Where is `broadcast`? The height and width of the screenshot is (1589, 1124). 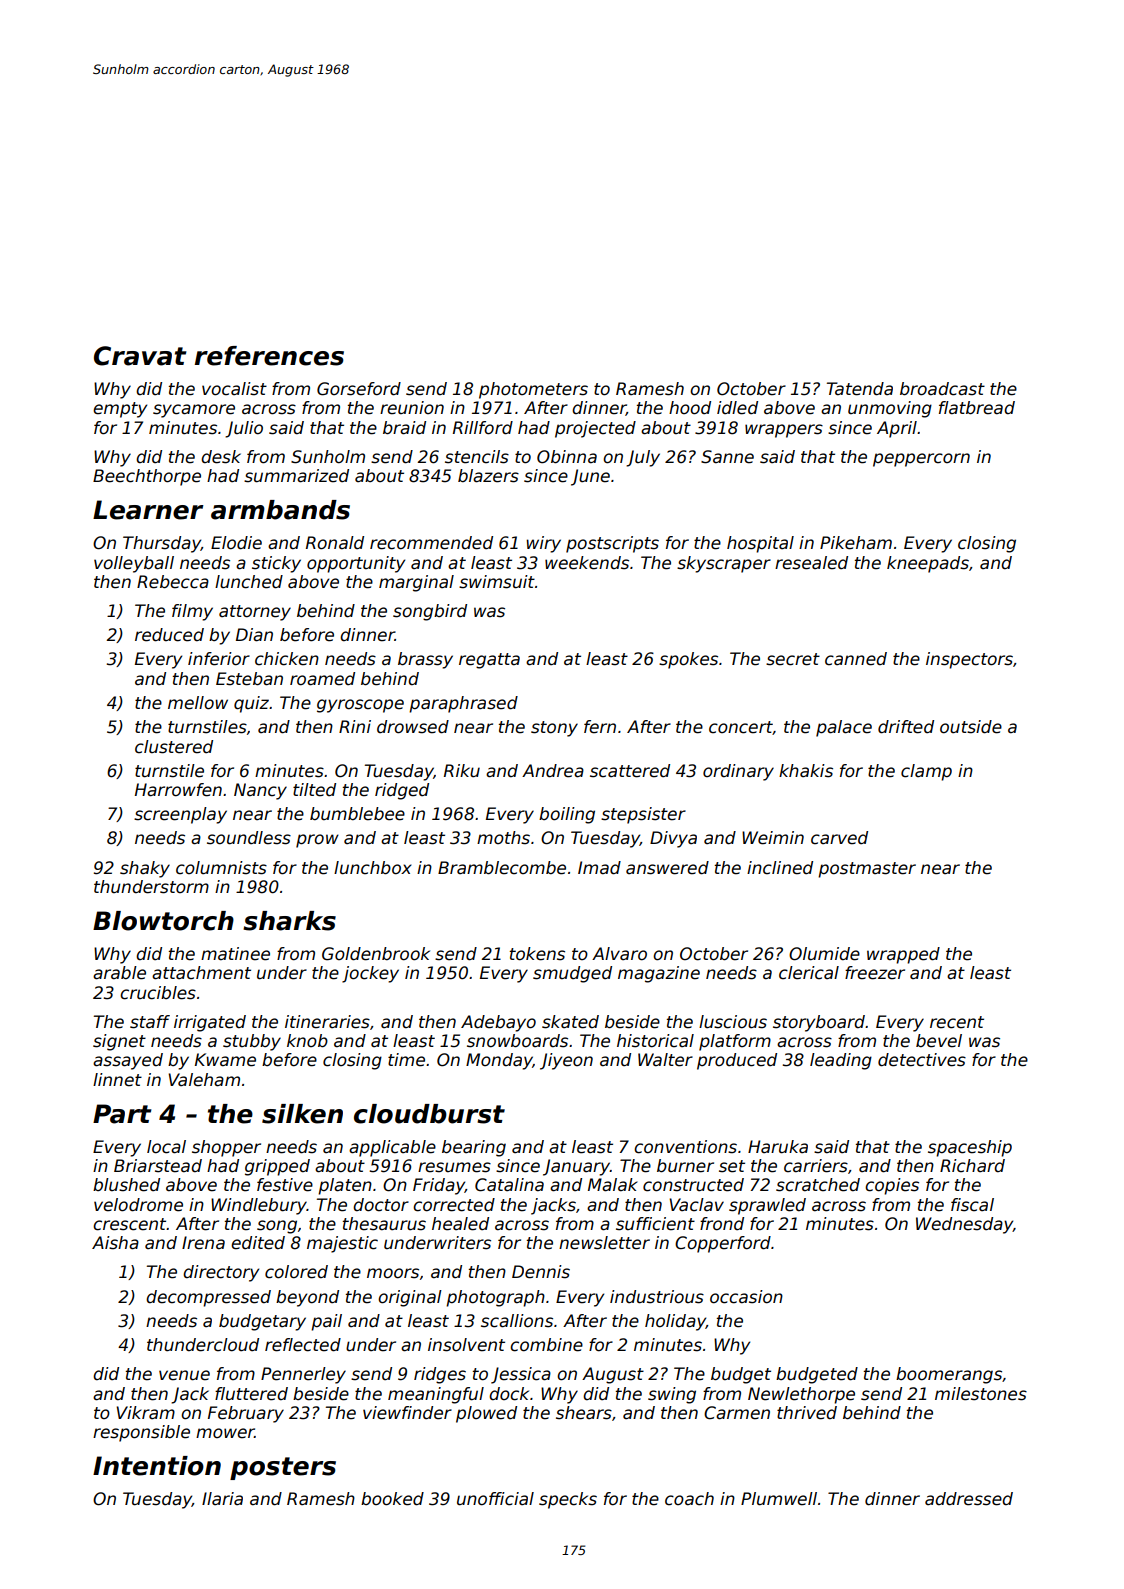 broadcast is located at coordinates (942, 389).
